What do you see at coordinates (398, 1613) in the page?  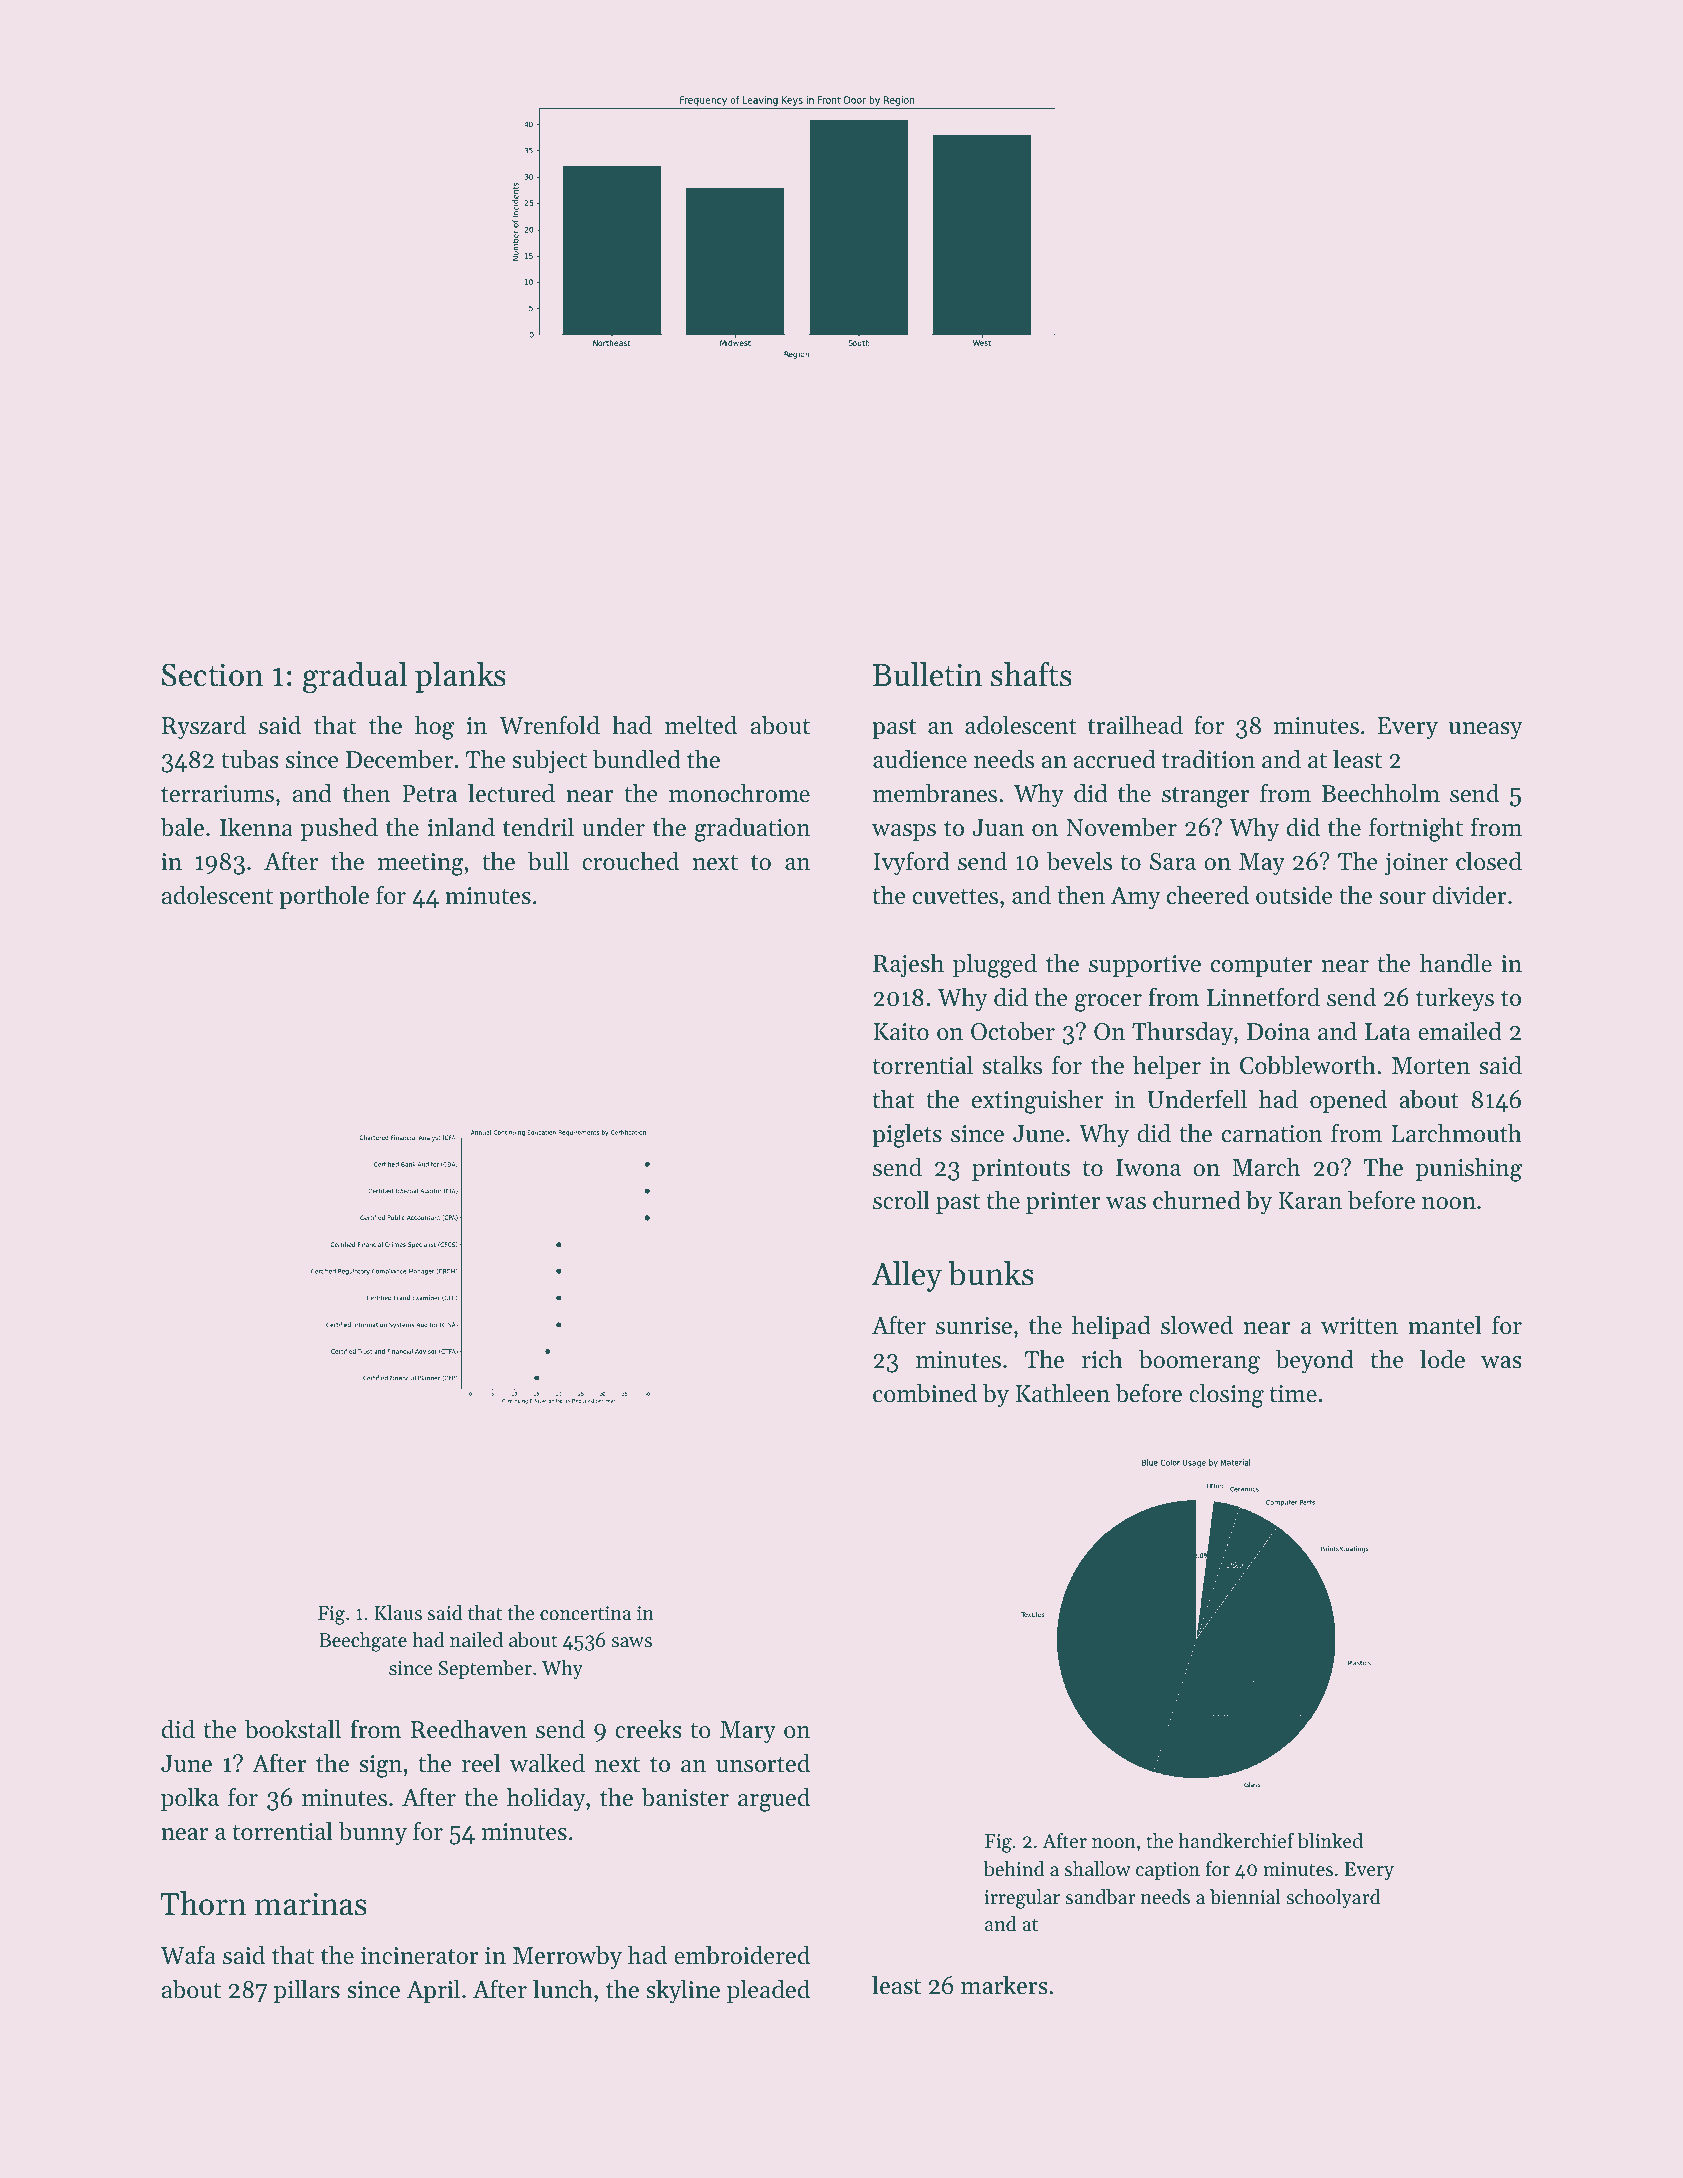 I see `Klaus` at bounding box center [398, 1613].
